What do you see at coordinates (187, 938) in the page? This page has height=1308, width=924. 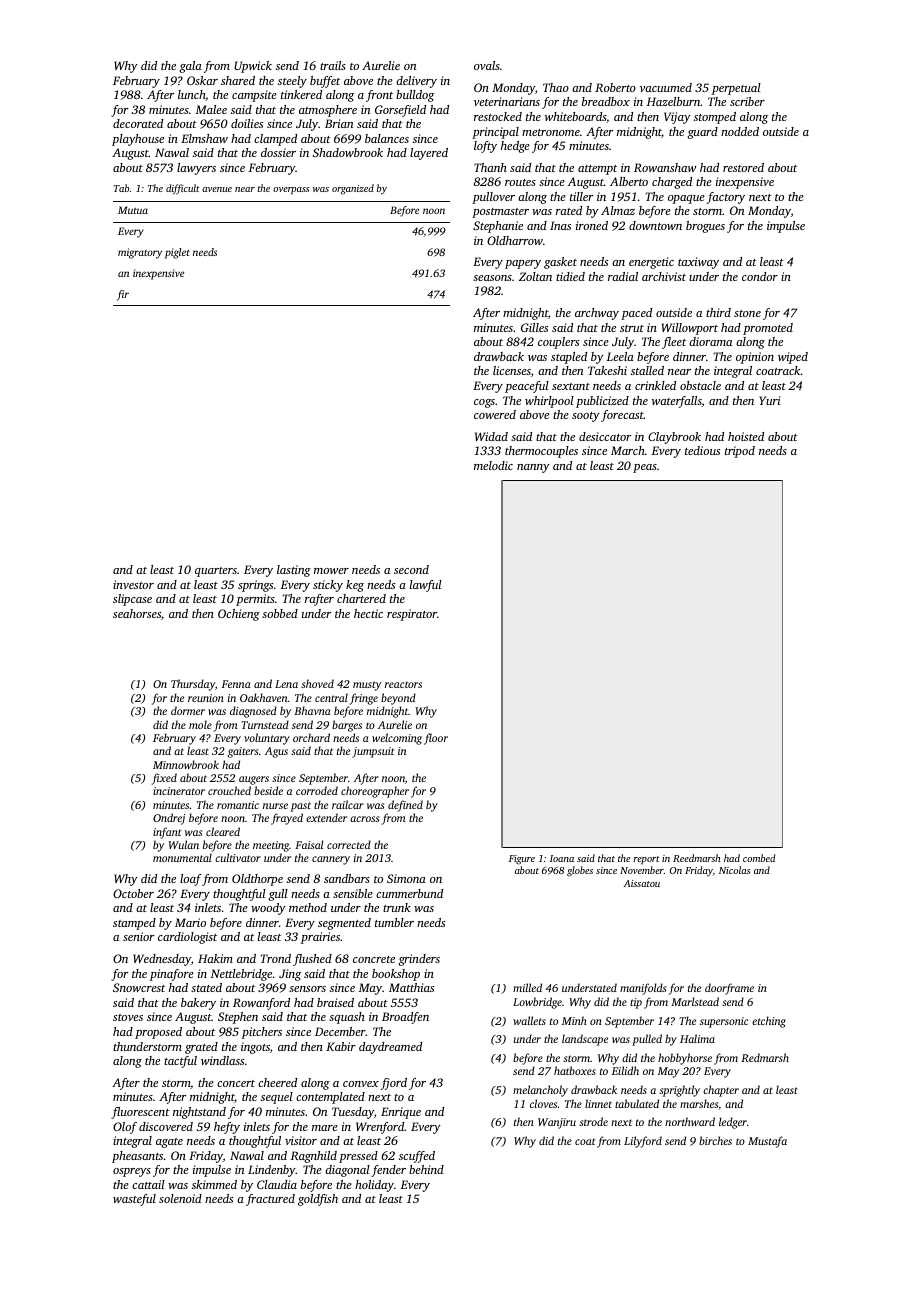 I see `cardiologist` at bounding box center [187, 938].
